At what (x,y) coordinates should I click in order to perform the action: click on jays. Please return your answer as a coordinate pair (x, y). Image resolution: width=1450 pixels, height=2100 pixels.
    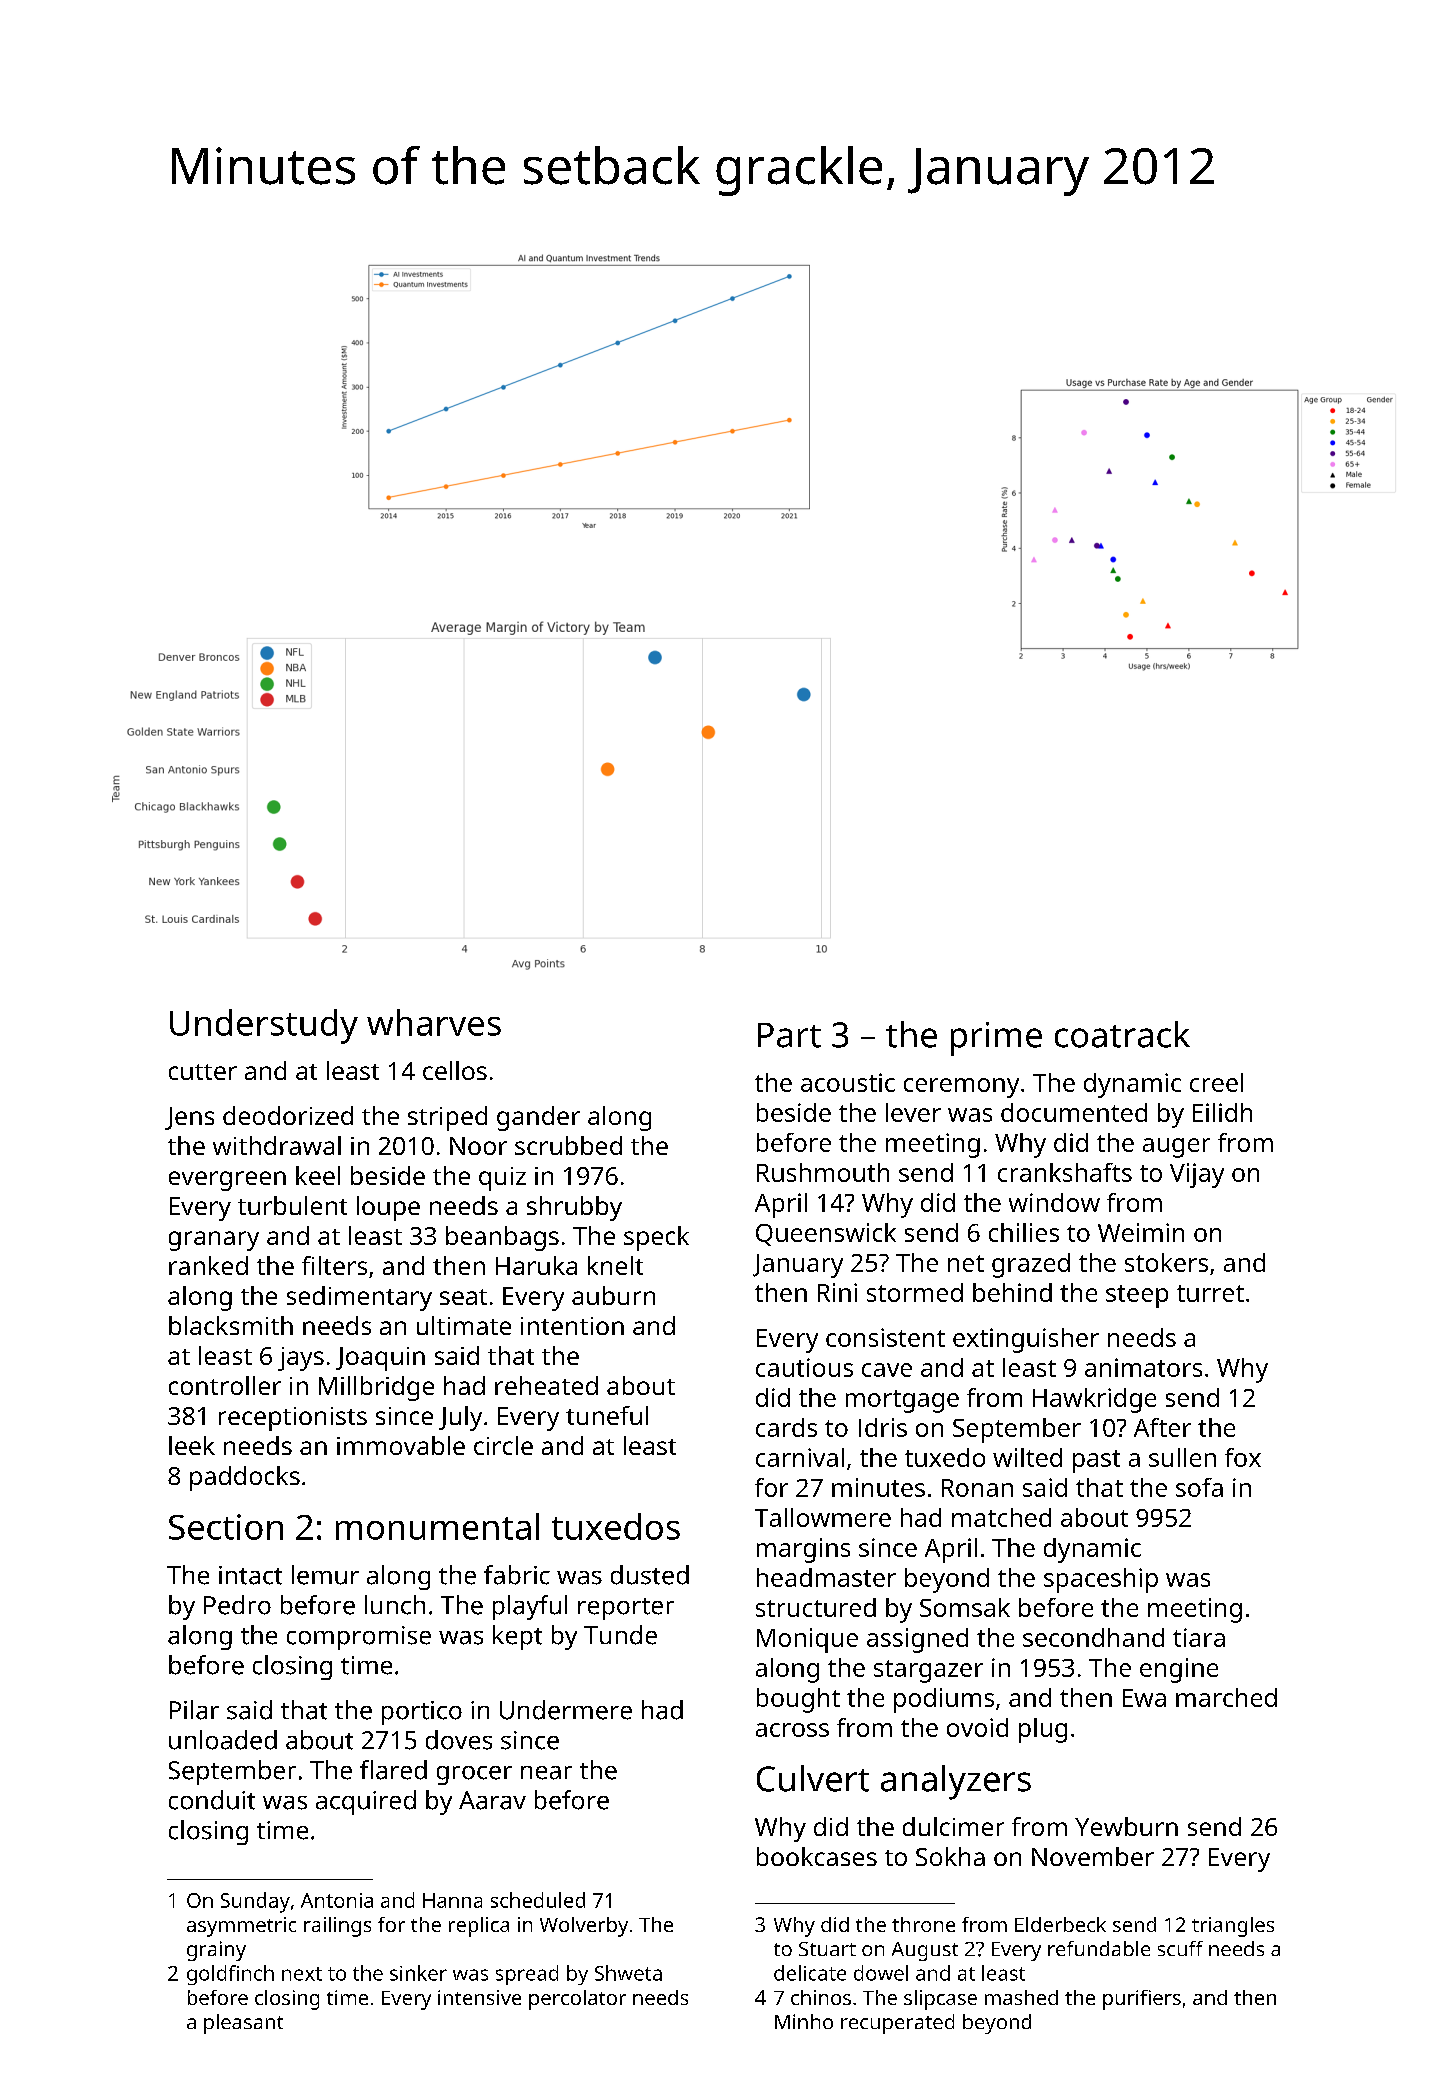
    Looking at the image, I should click on (301, 1359).
